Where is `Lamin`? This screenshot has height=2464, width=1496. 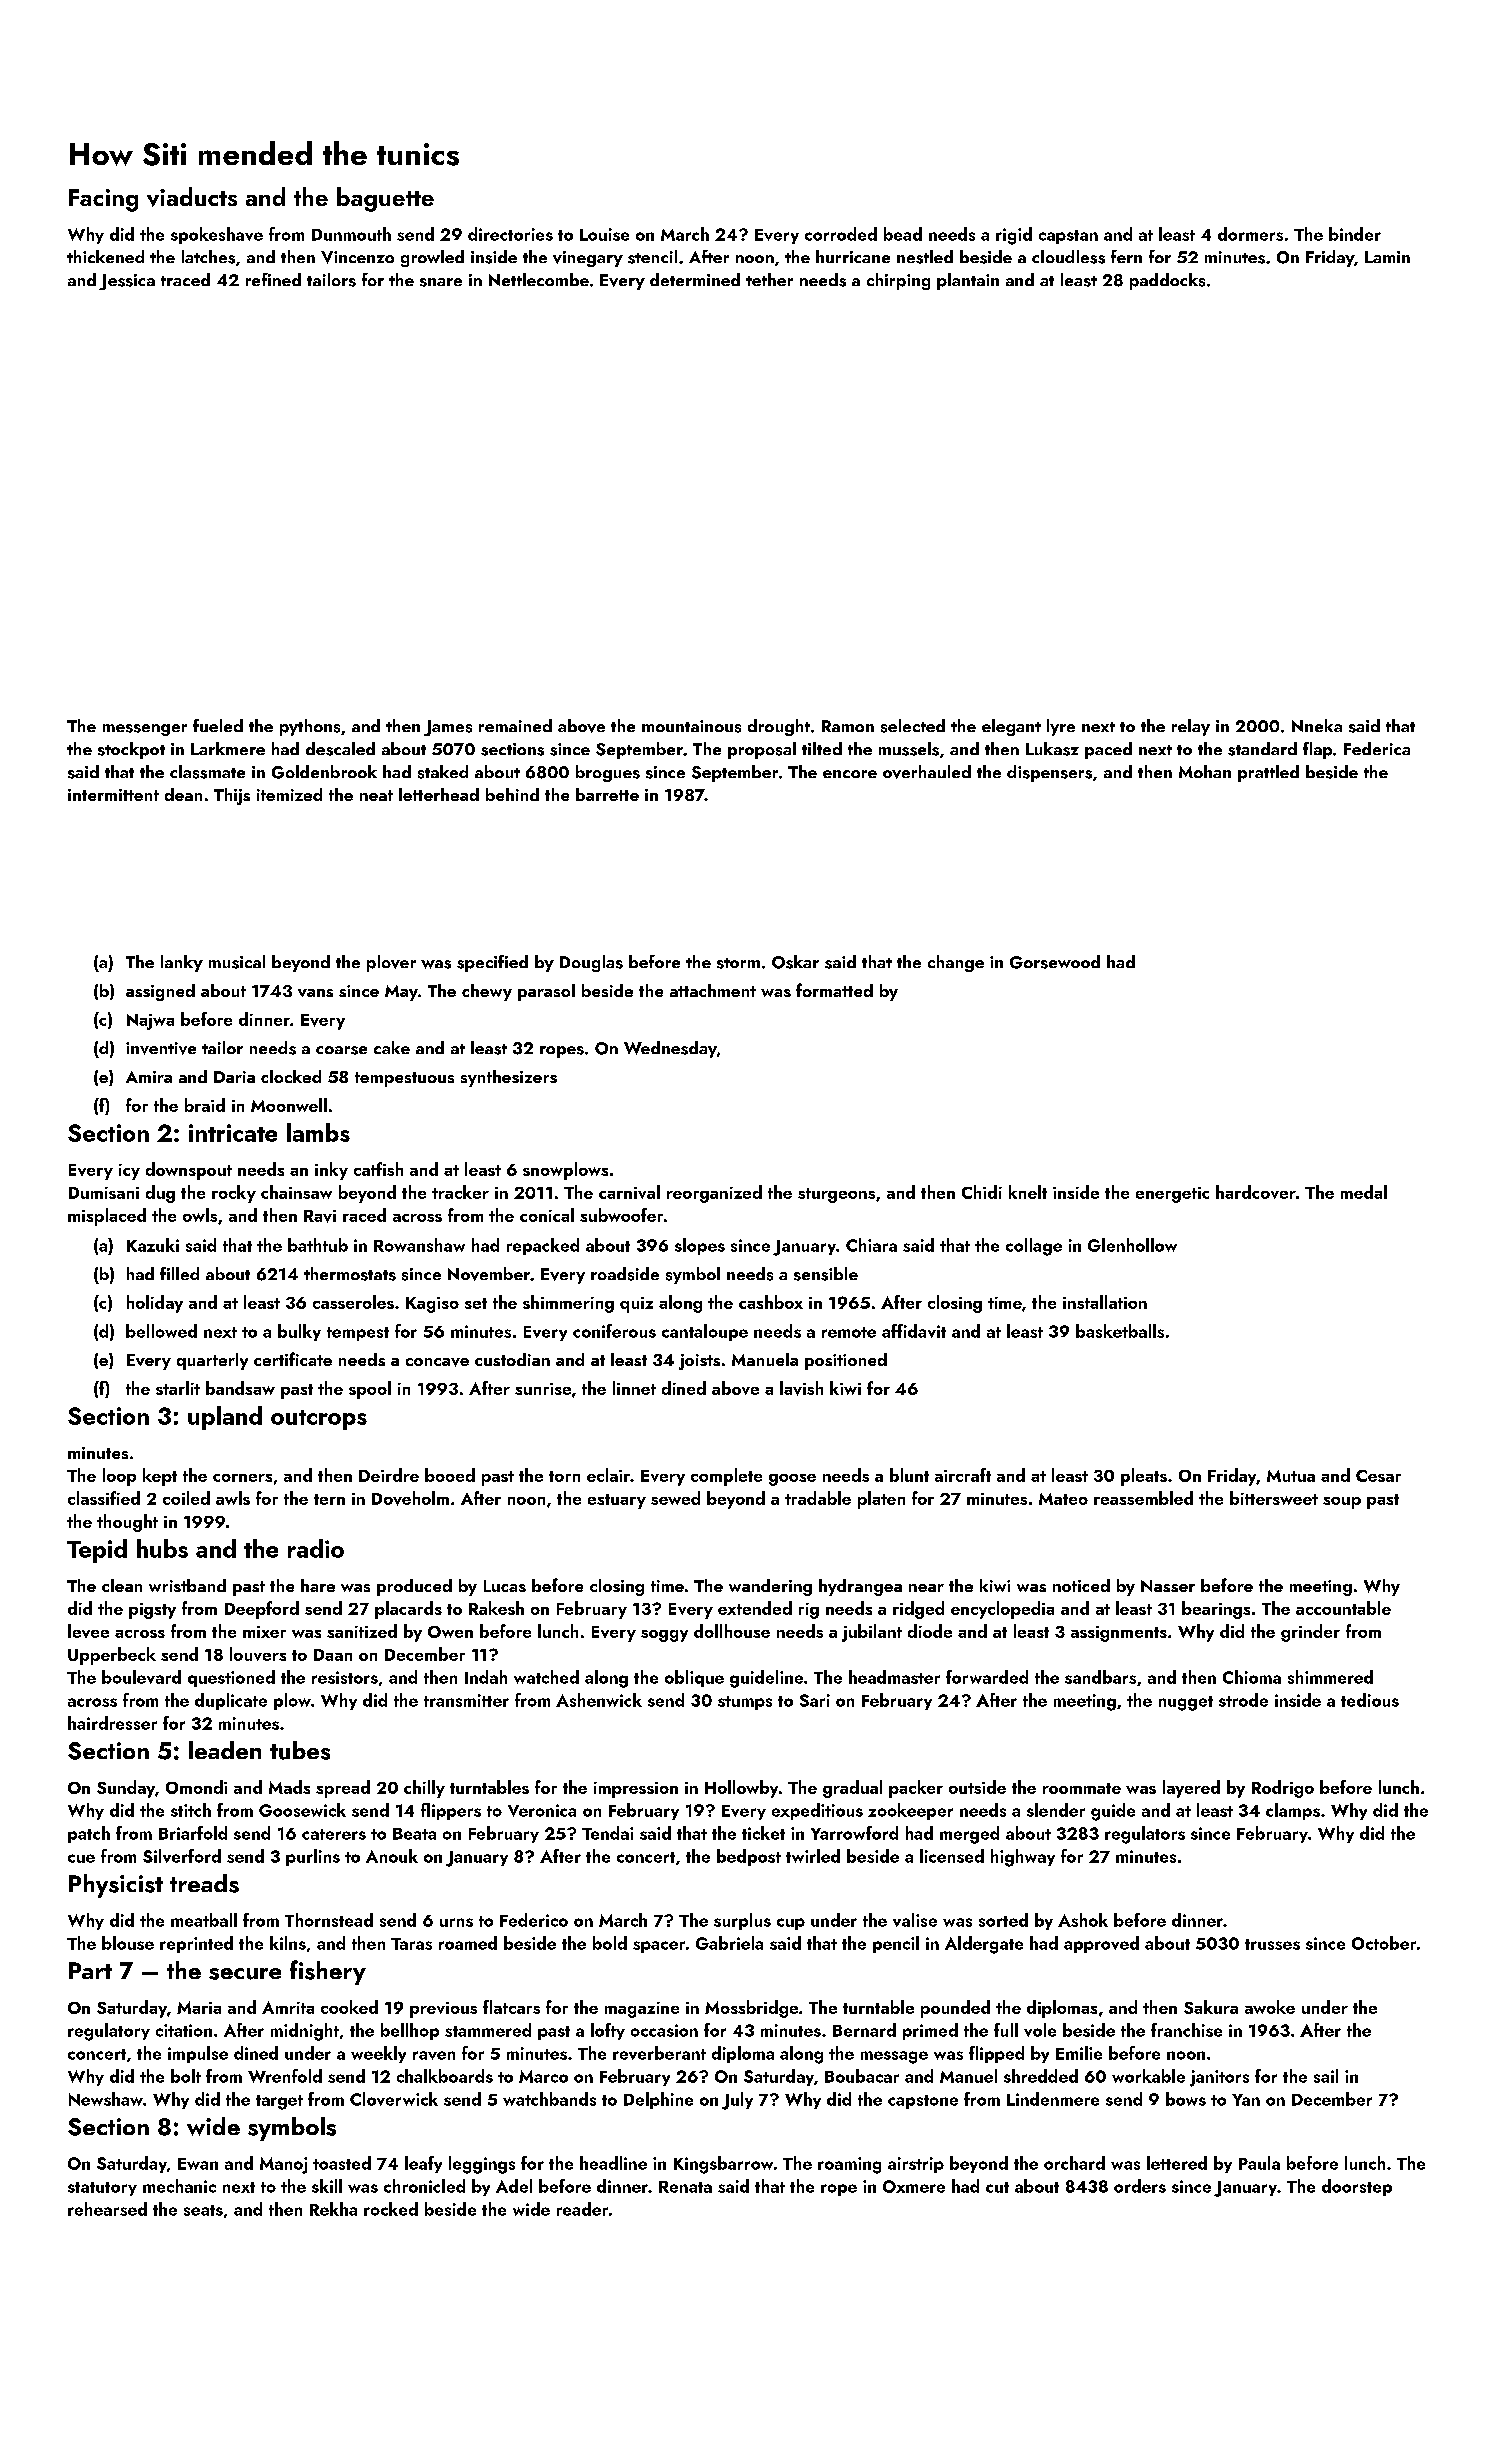 Lamin is located at coordinates (1387, 257).
